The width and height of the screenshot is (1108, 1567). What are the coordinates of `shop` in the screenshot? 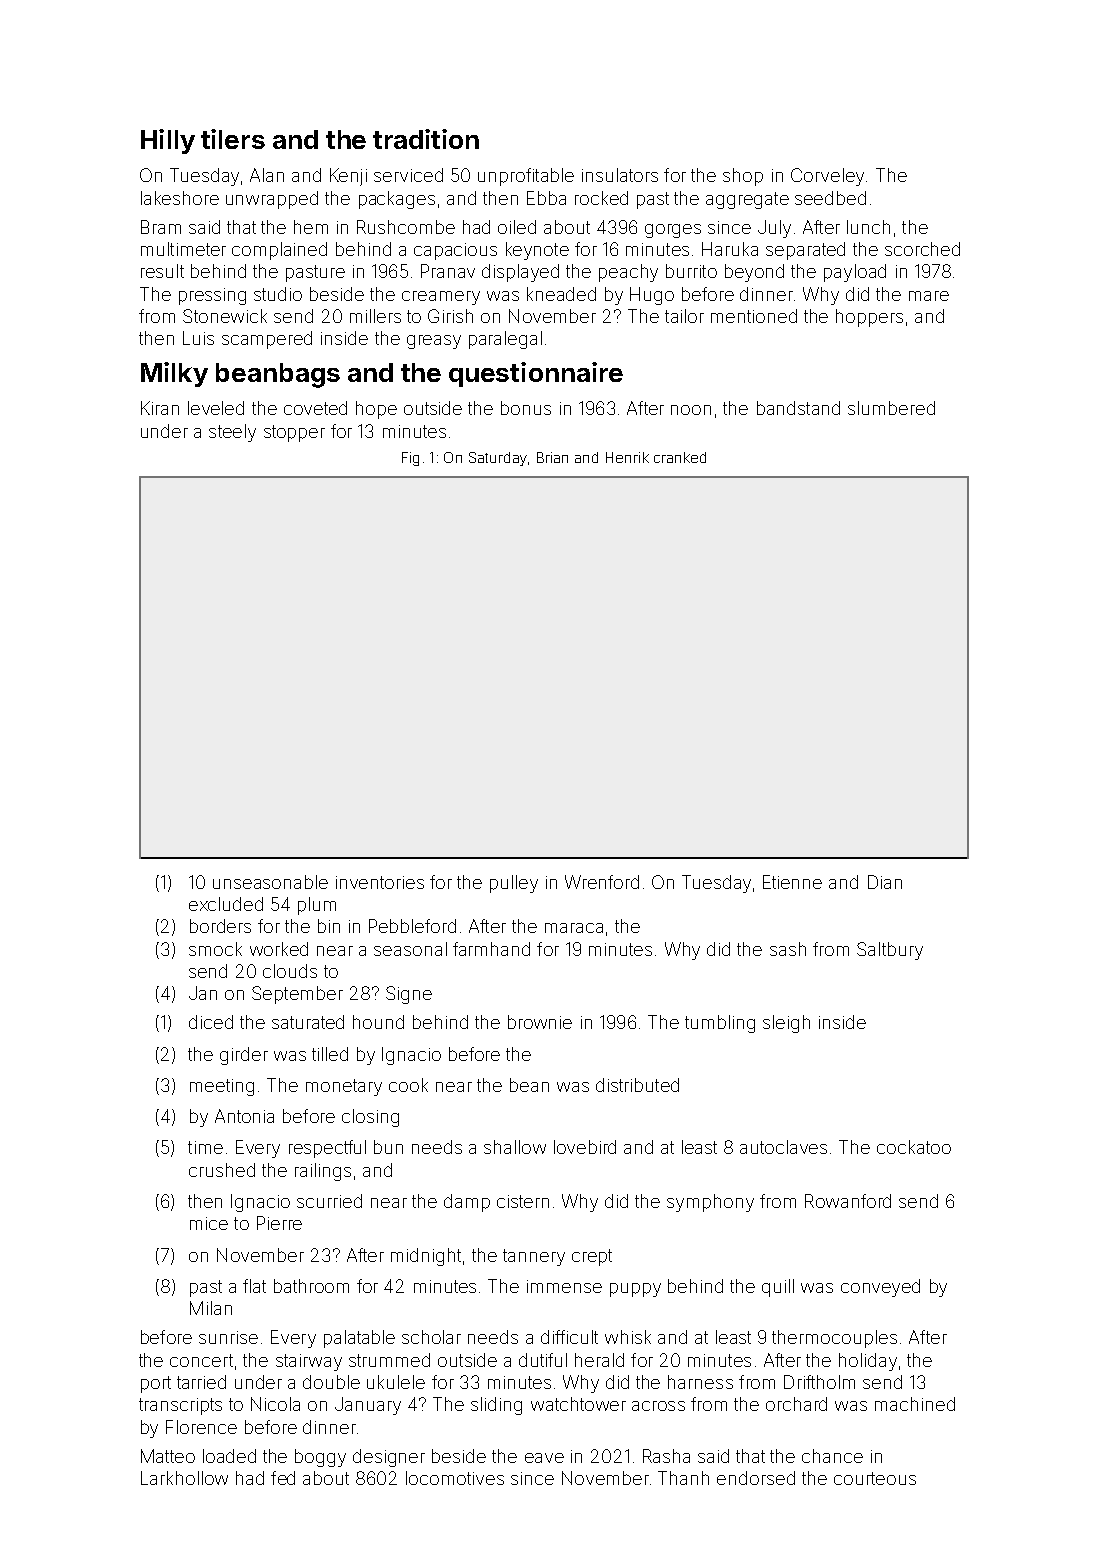 It's located at (743, 177).
